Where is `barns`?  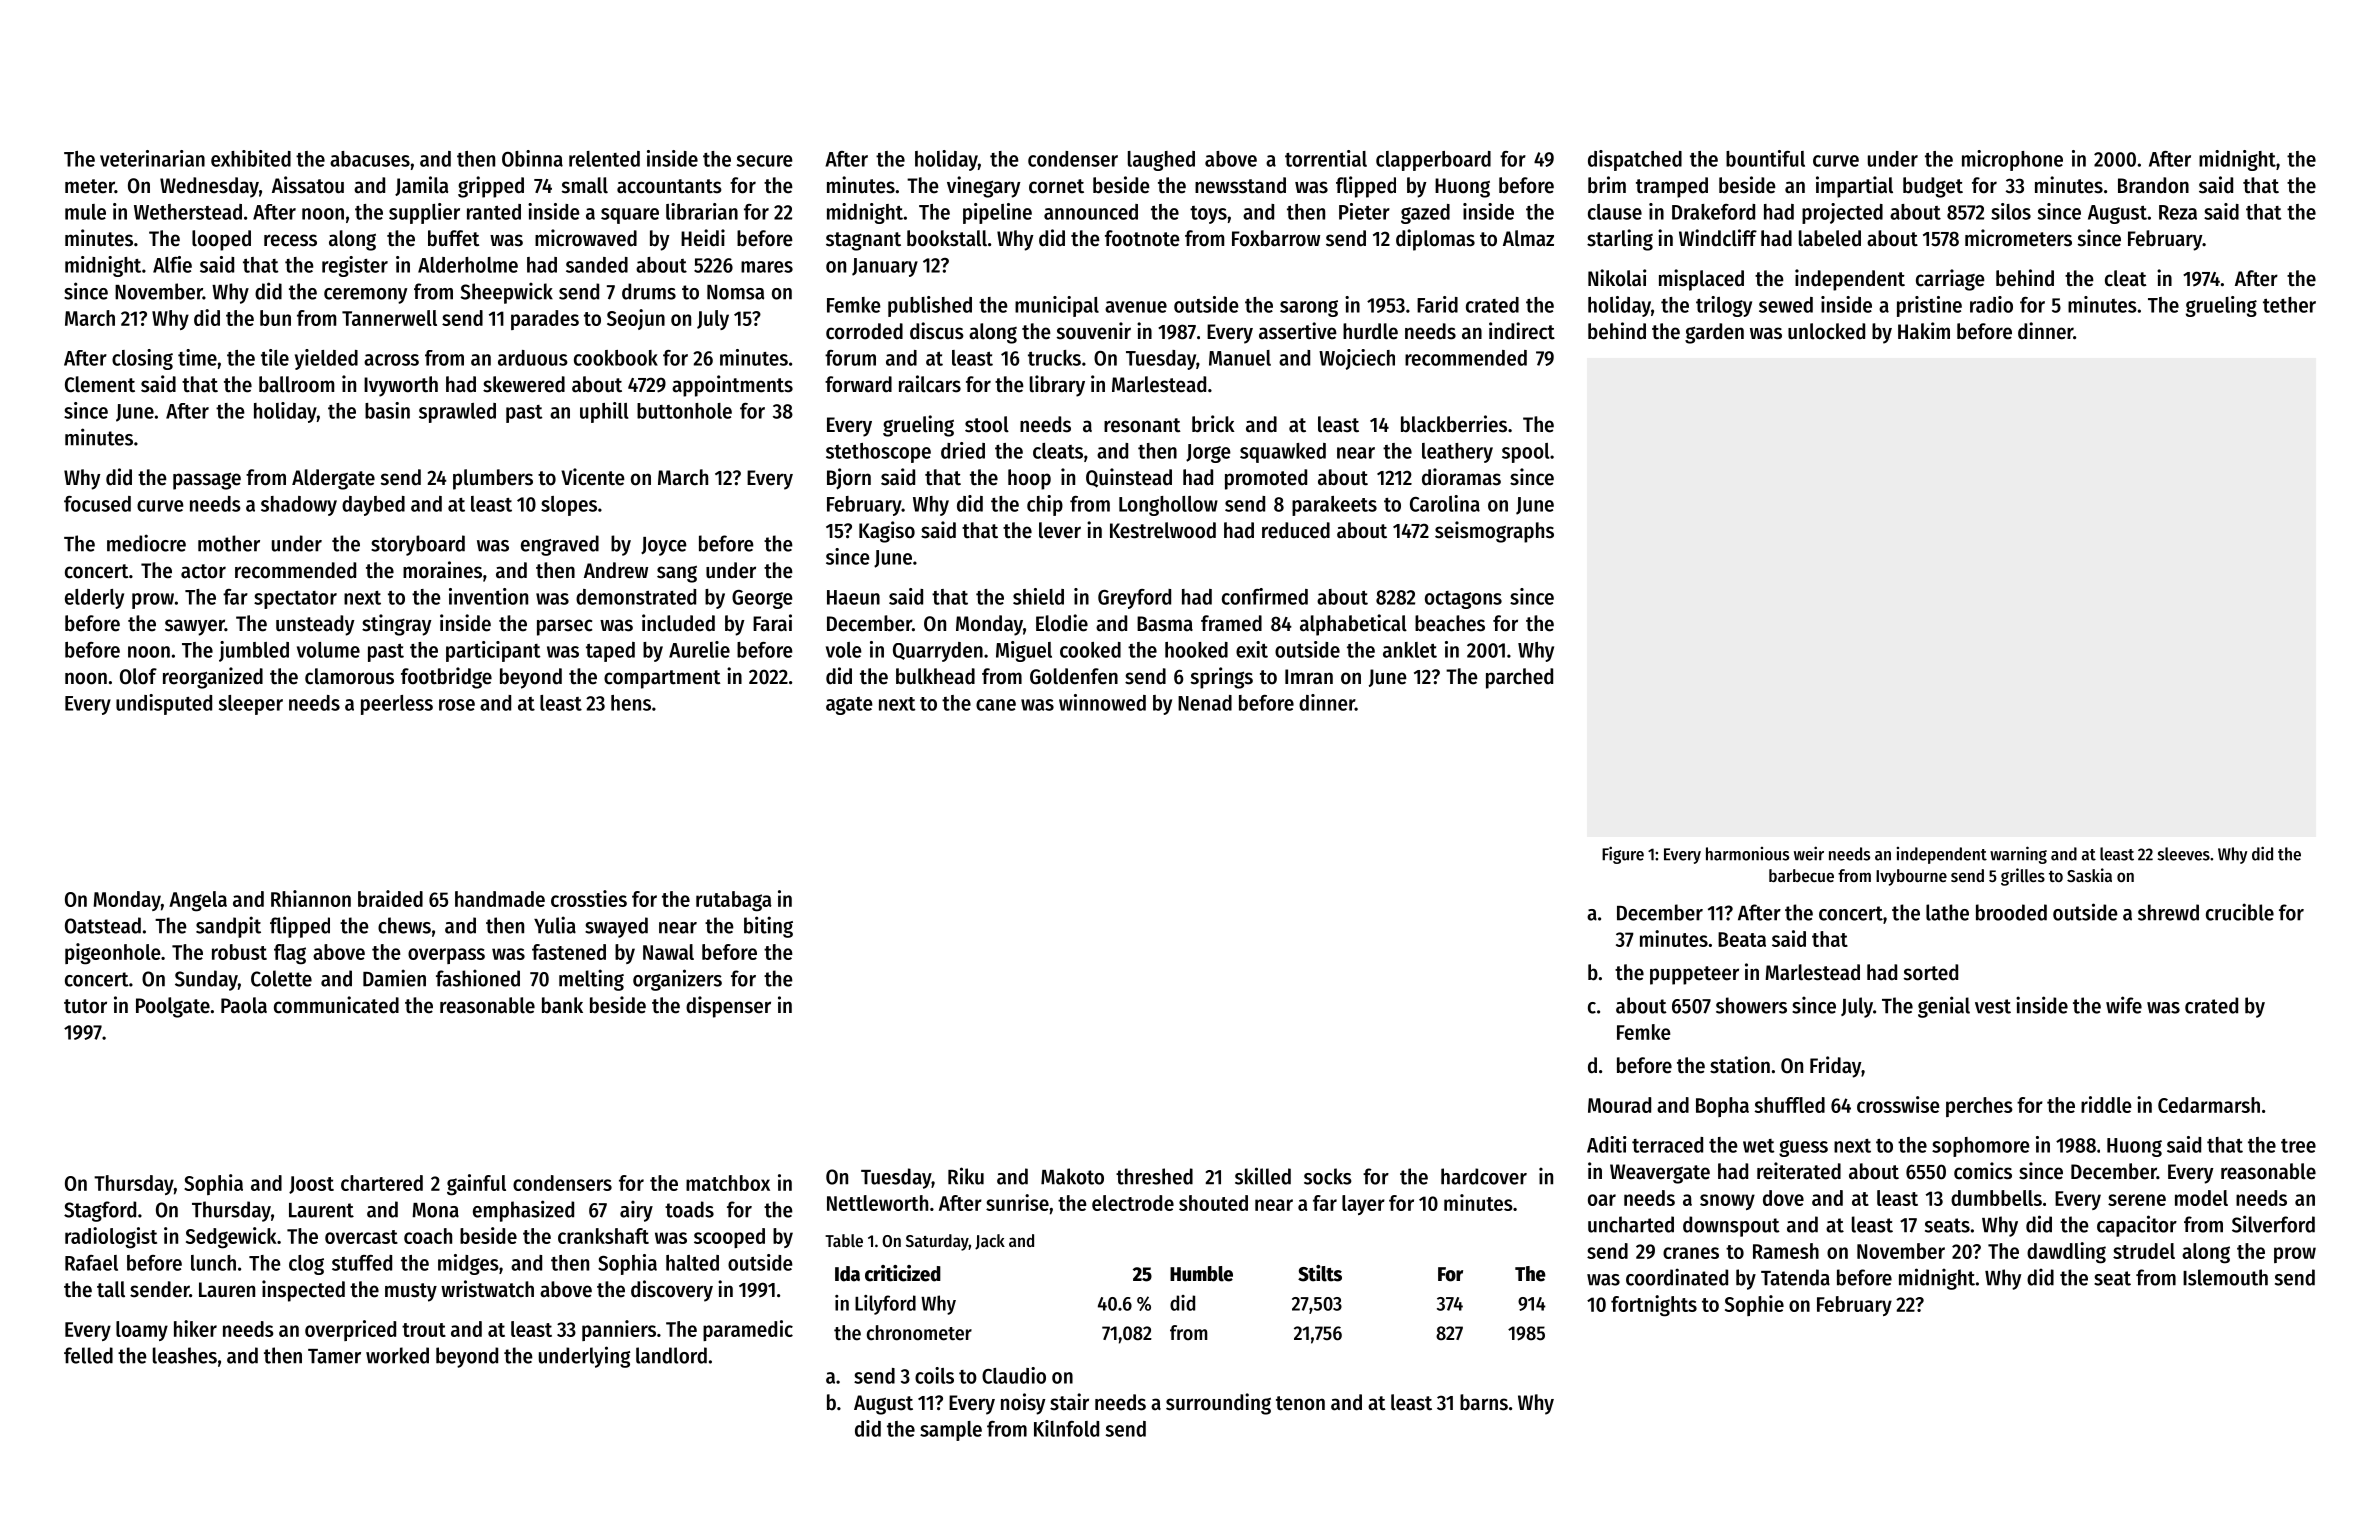
barns is located at coordinates (1484, 1402).
